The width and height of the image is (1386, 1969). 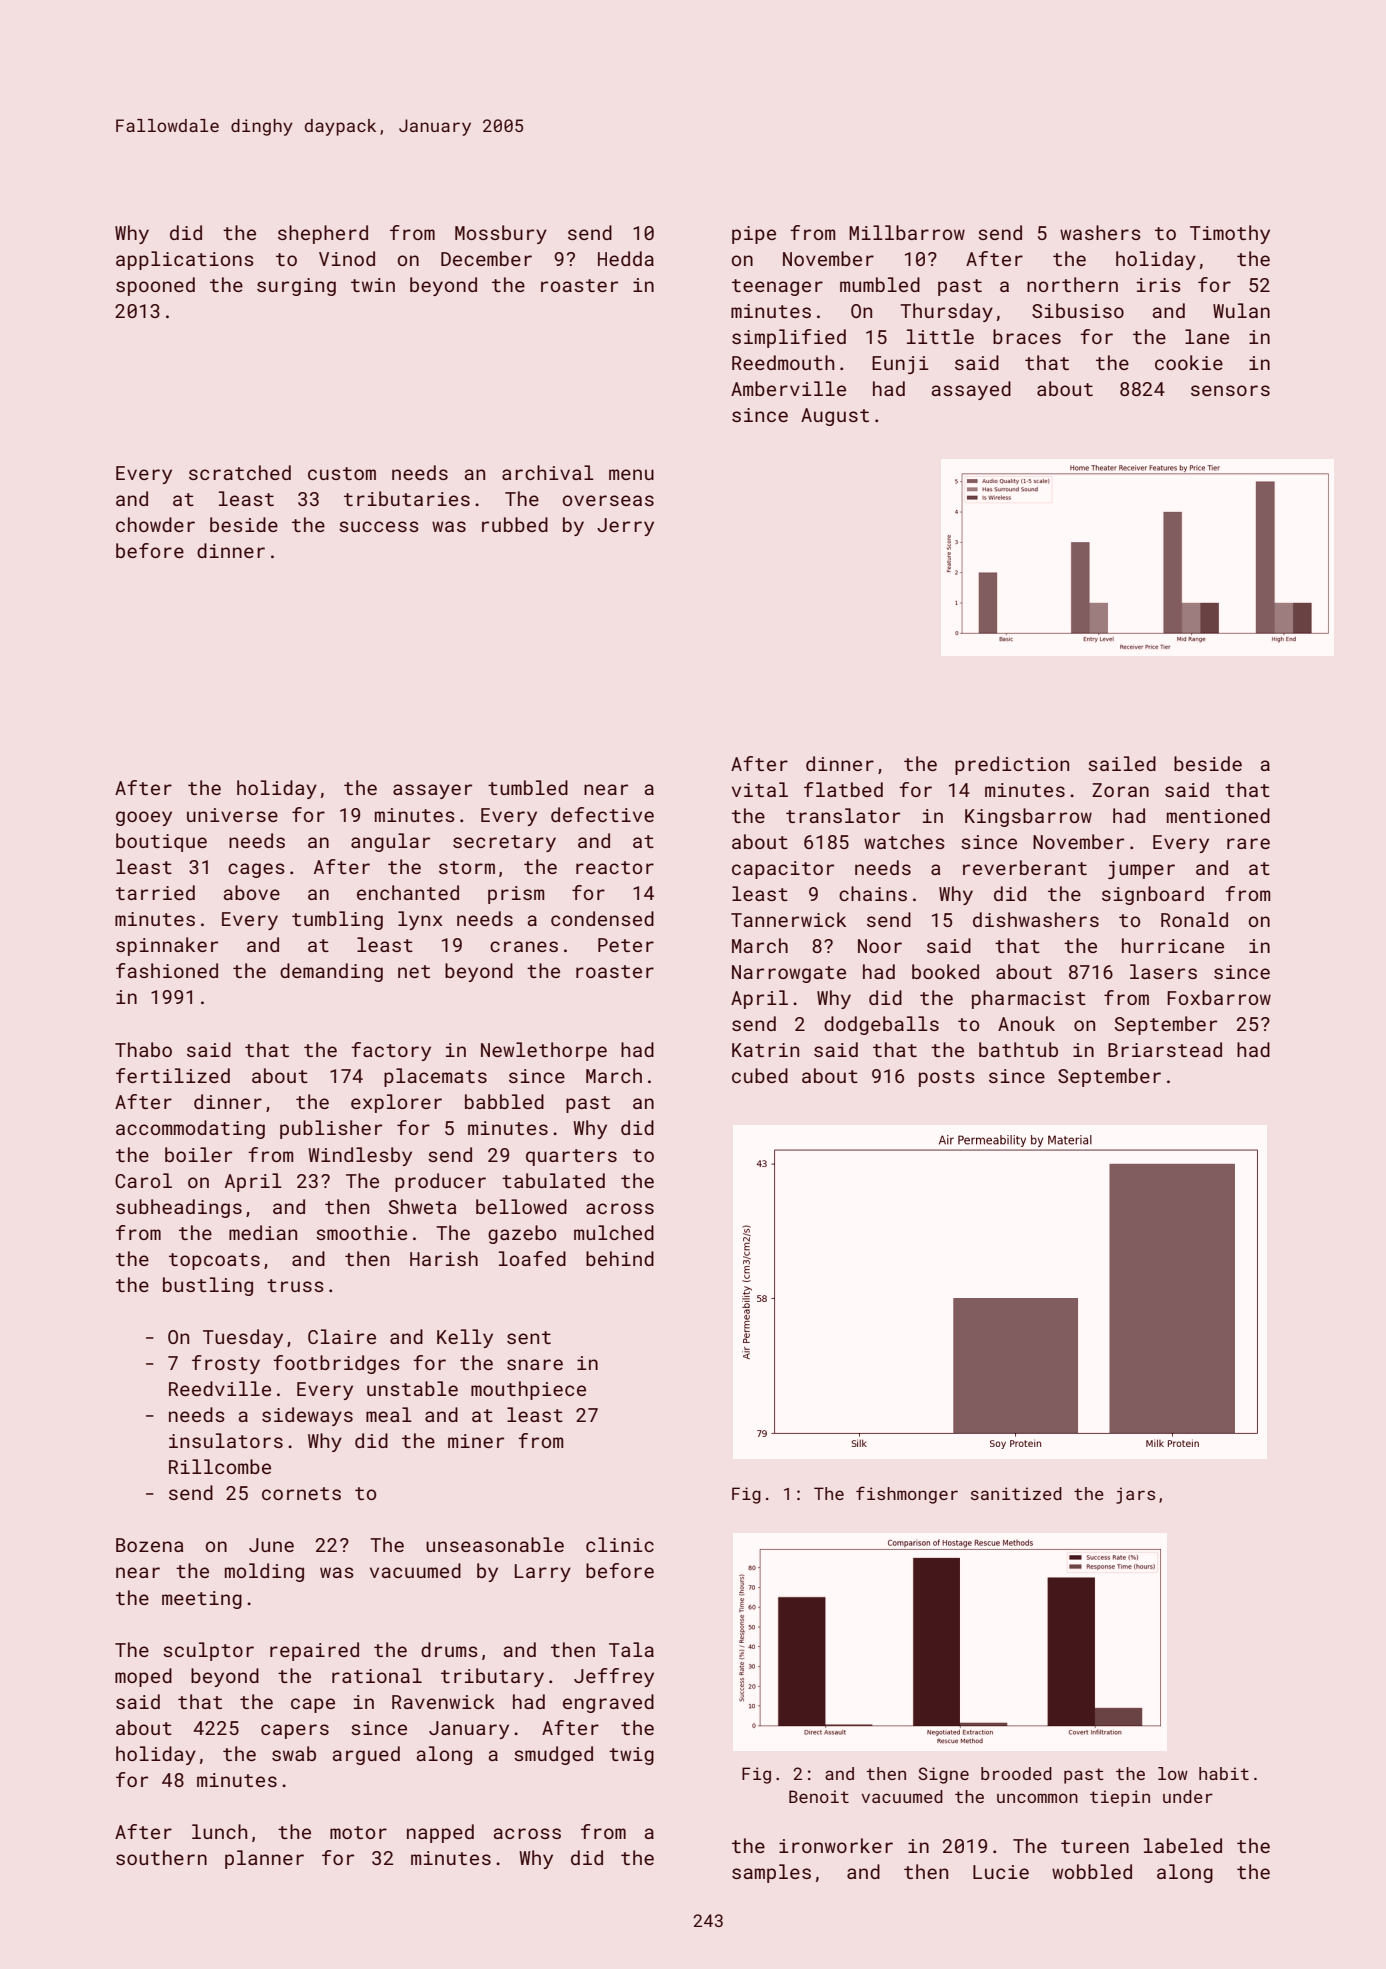 What do you see at coordinates (1230, 390) in the image?
I see `sensors` at bounding box center [1230, 390].
